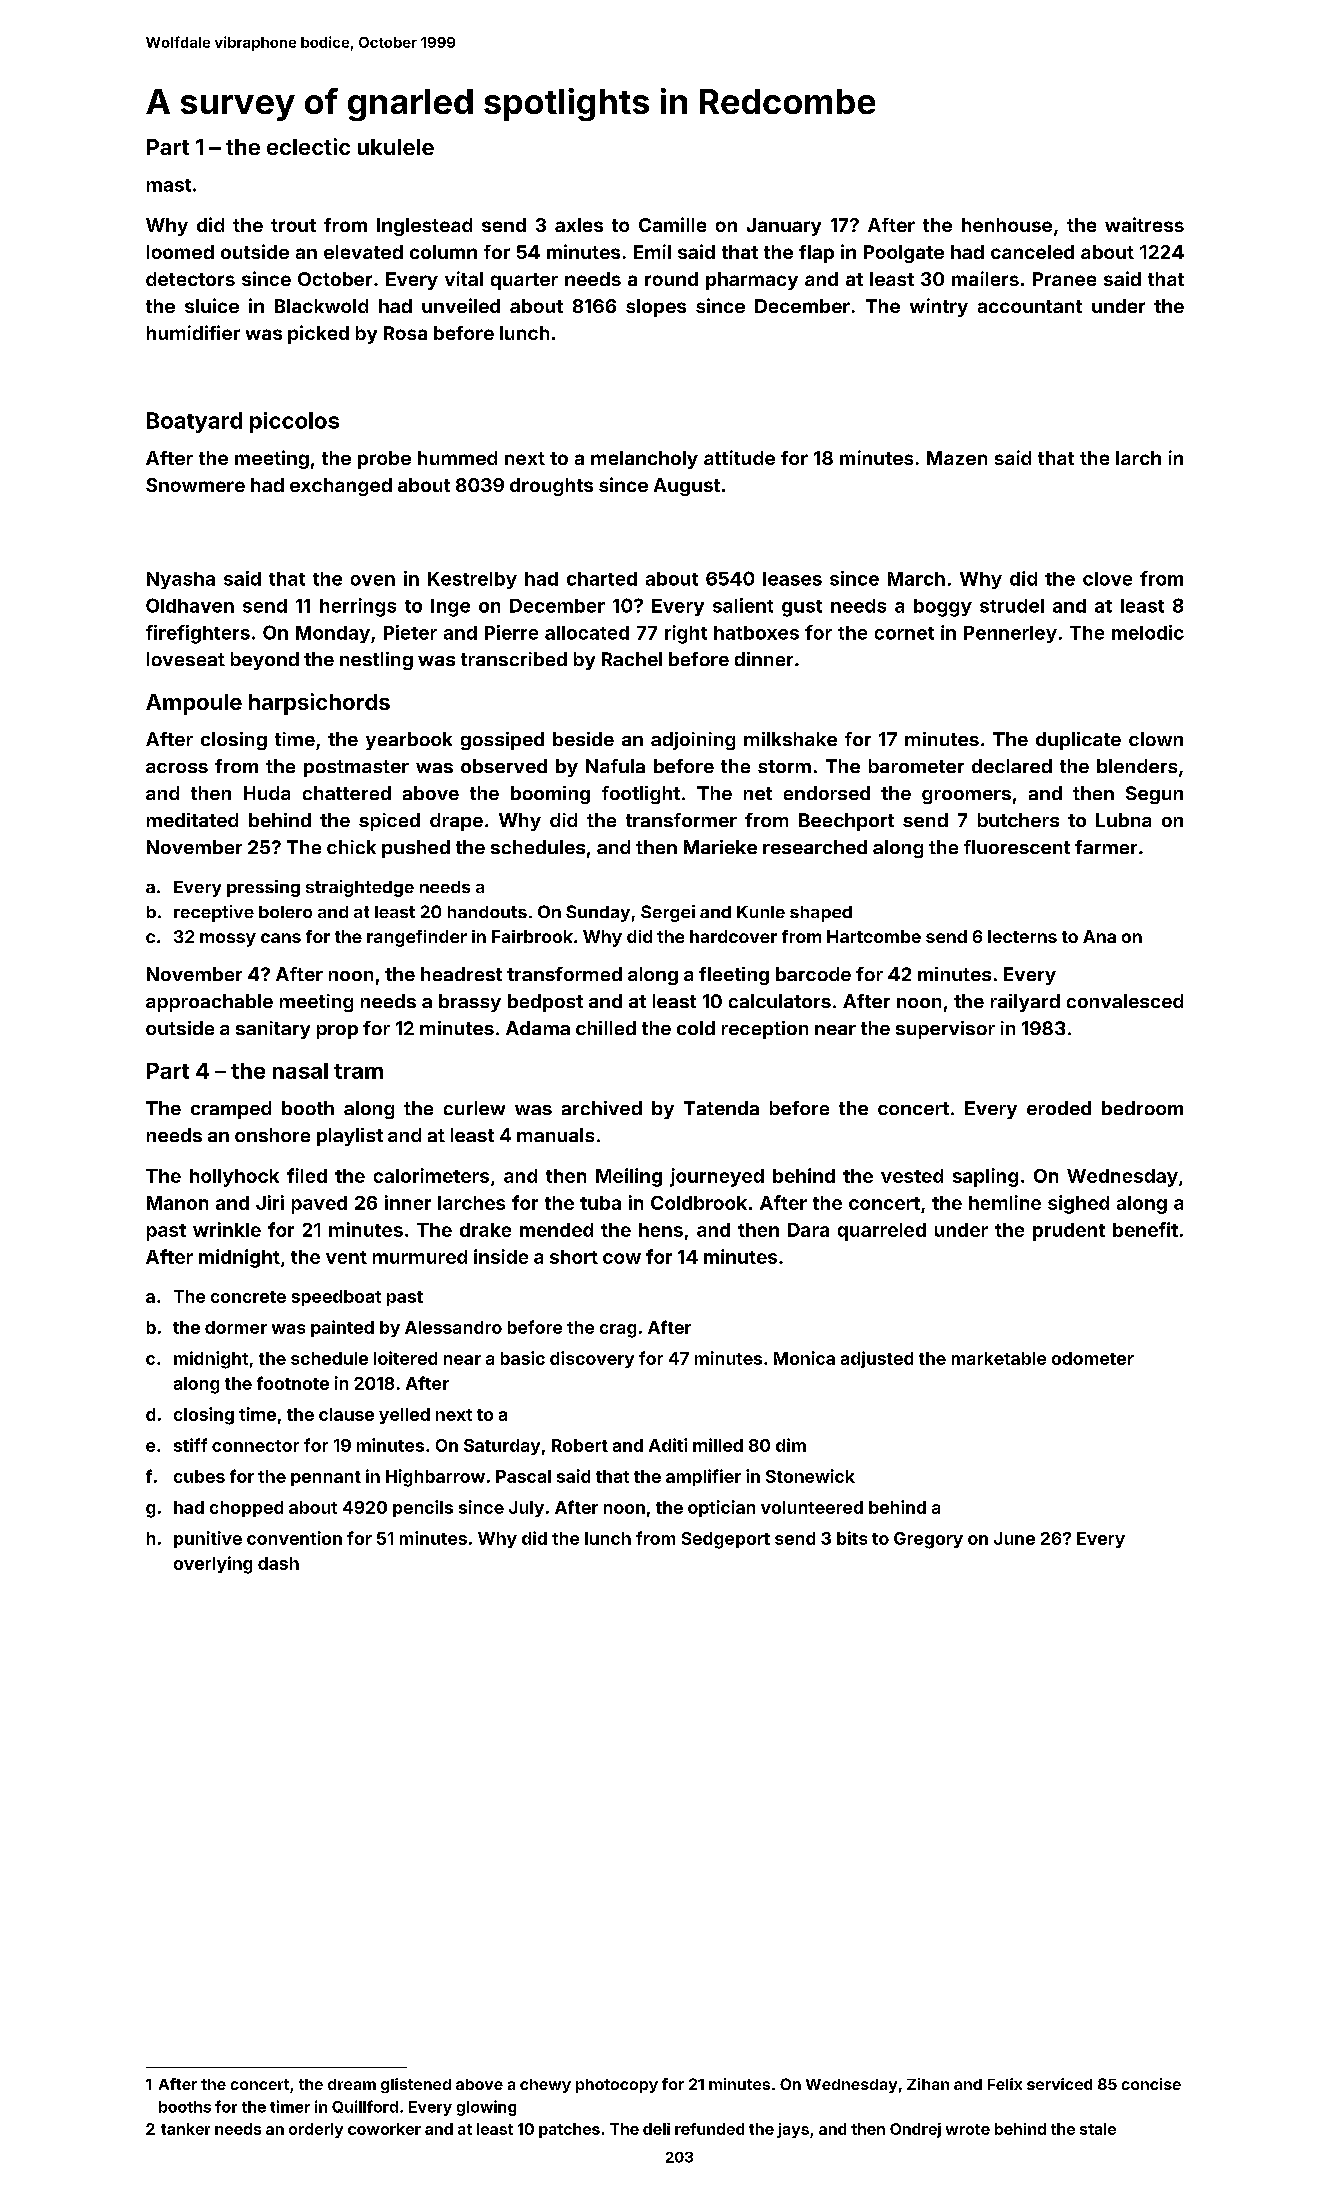  What do you see at coordinates (384, 2129) in the document?
I see `coworker` at bounding box center [384, 2129].
